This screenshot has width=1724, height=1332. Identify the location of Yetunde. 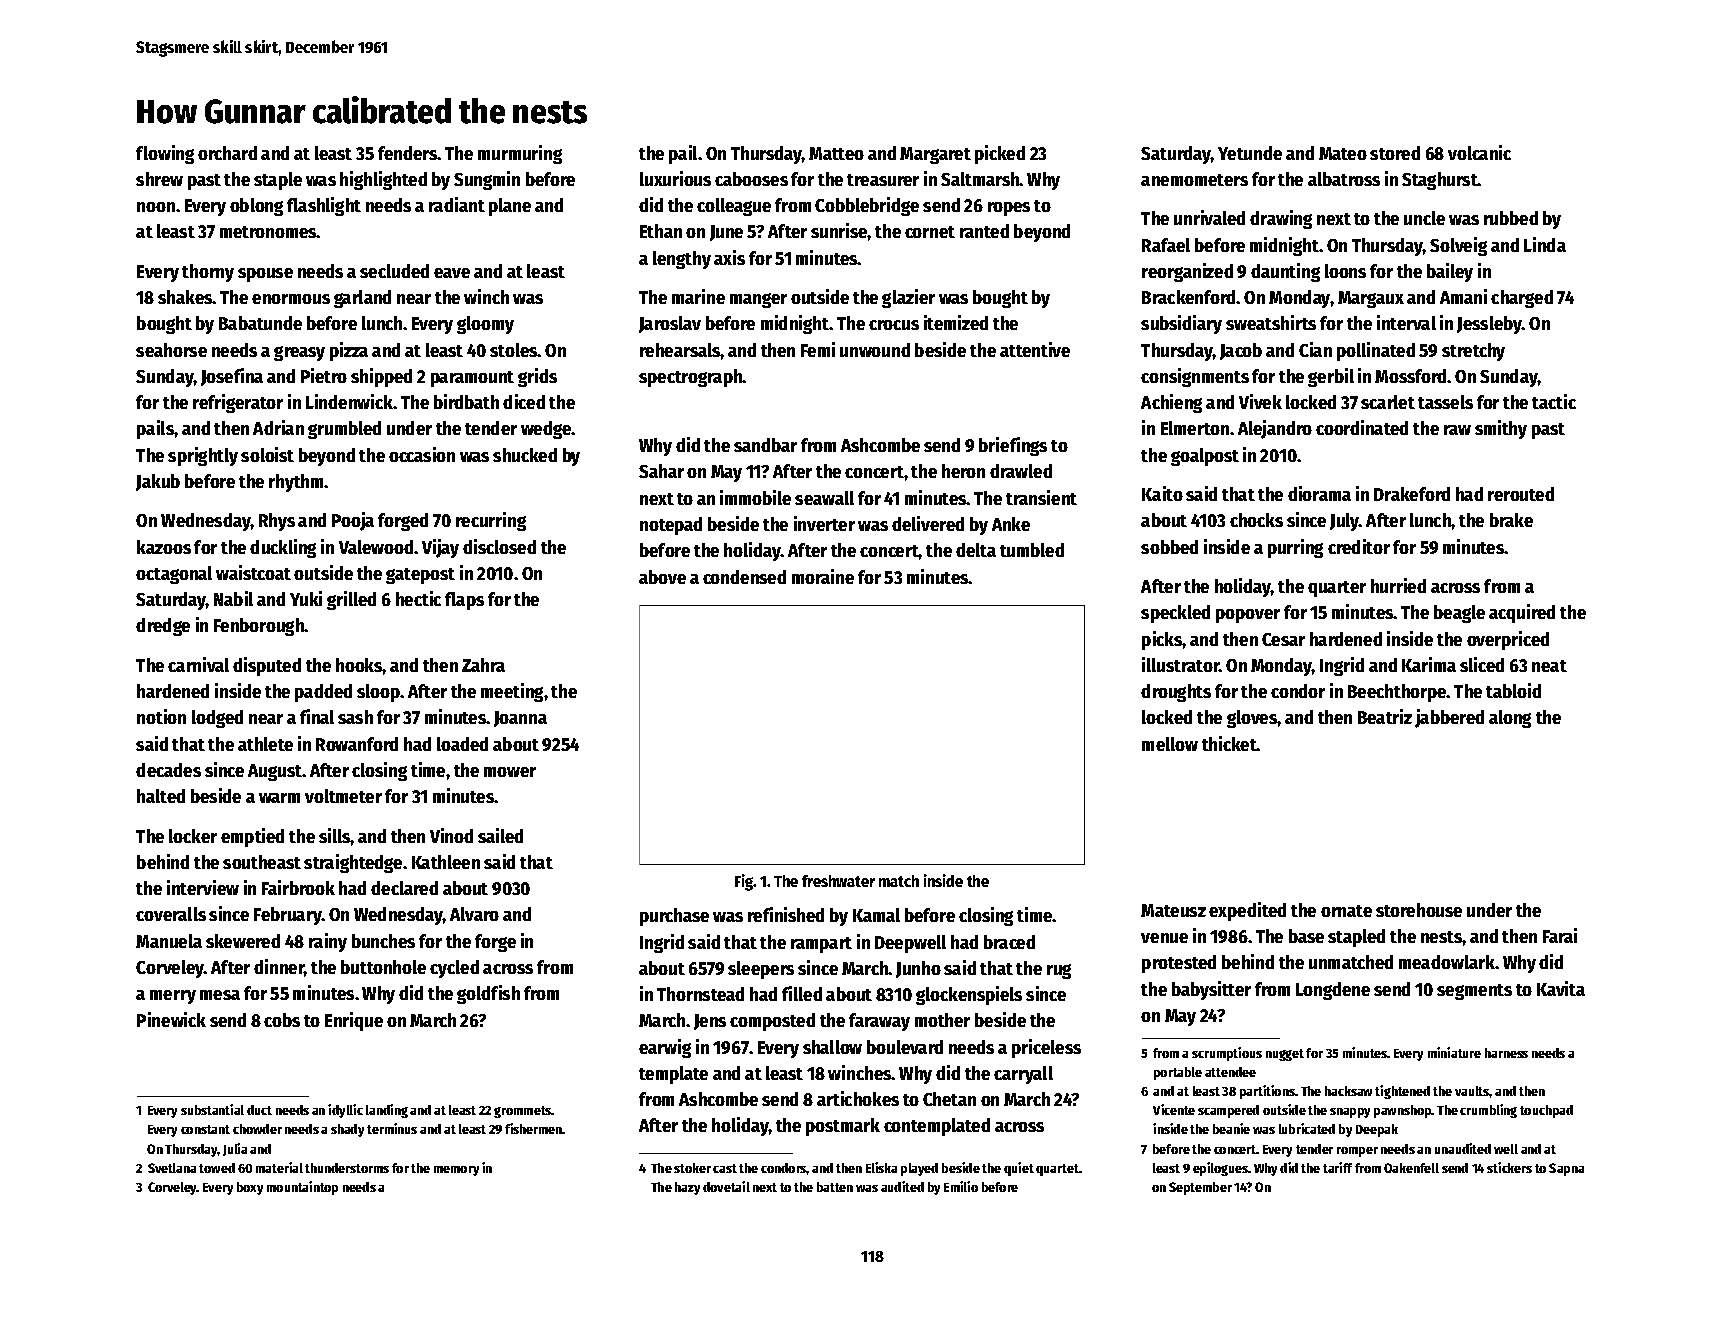
(1250, 153).
